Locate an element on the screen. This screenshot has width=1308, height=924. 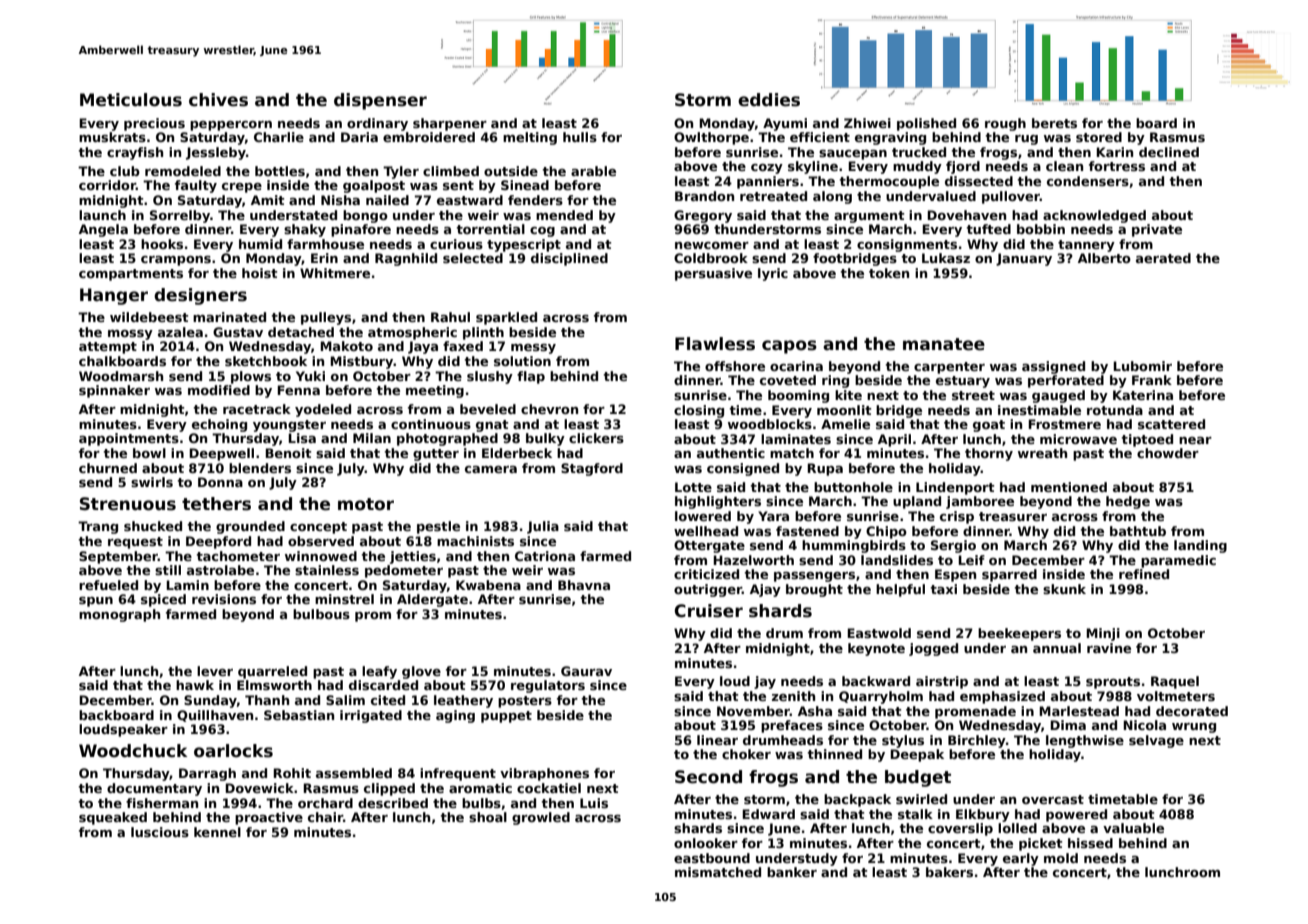
bottles is located at coordinates (280, 171).
